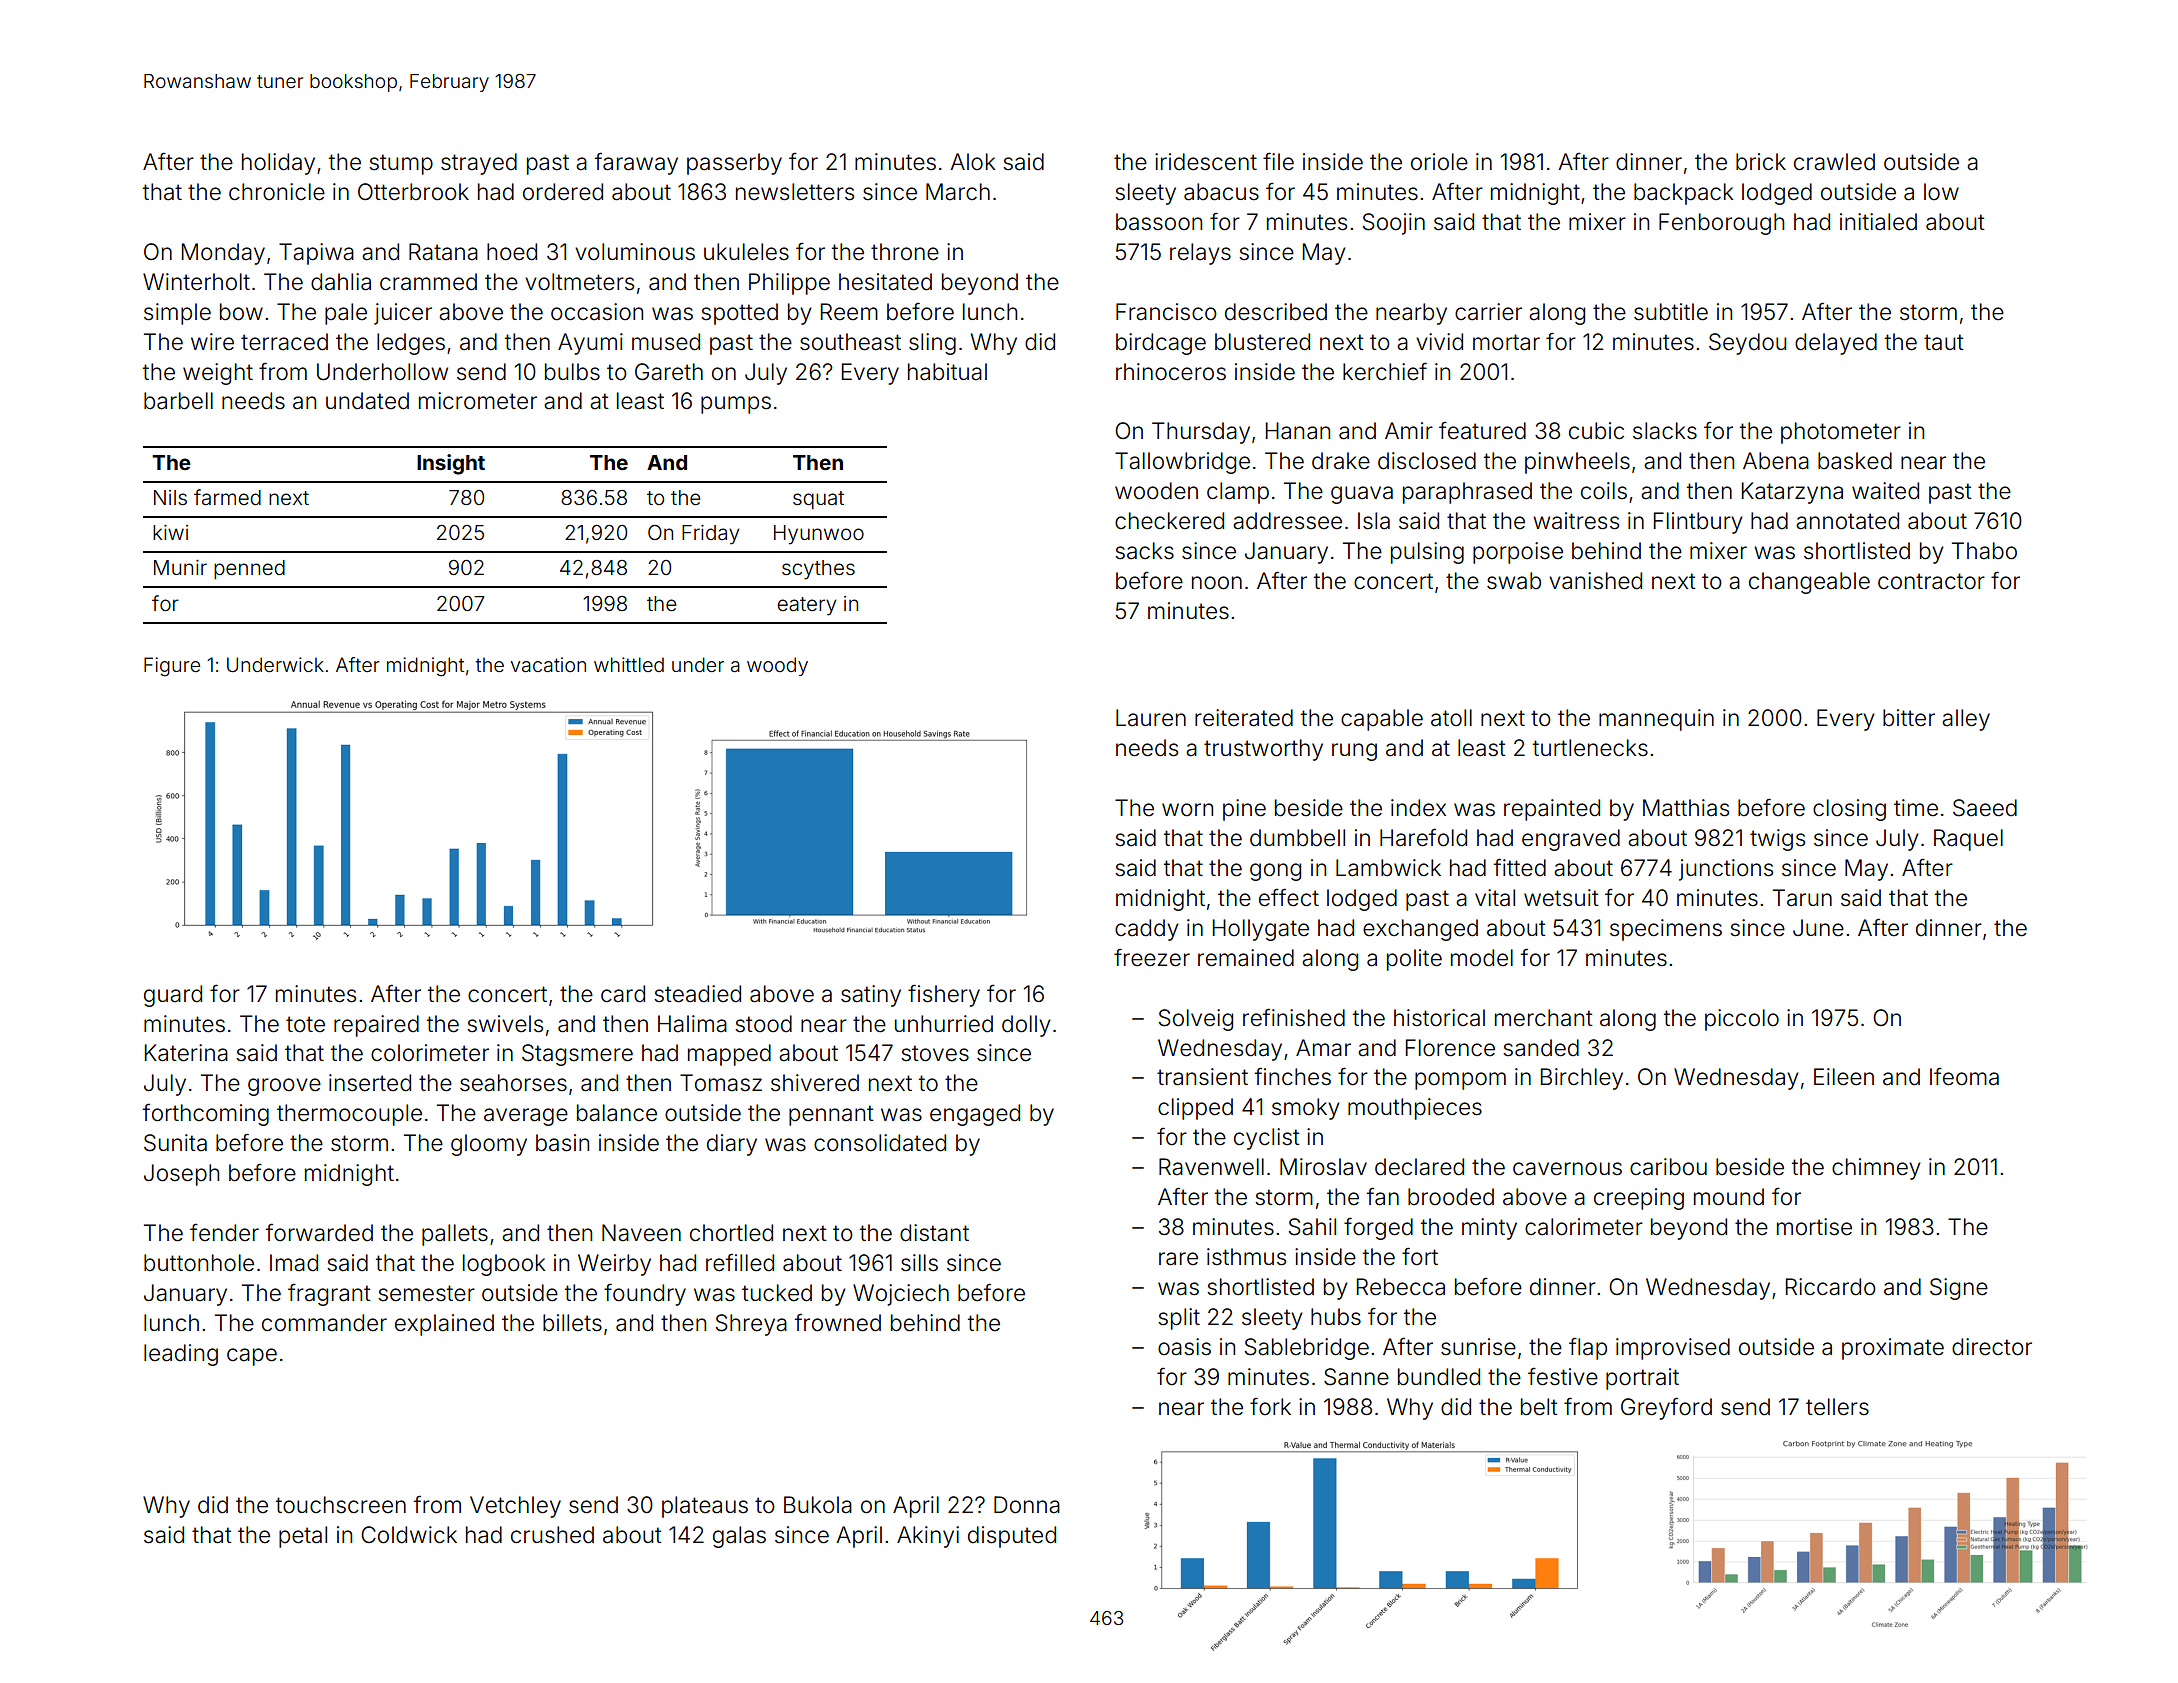 This screenshot has width=2178, height=1683. What do you see at coordinates (303, 1537) in the screenshot?
I see `petal` at bounding box center [303, 1537].
